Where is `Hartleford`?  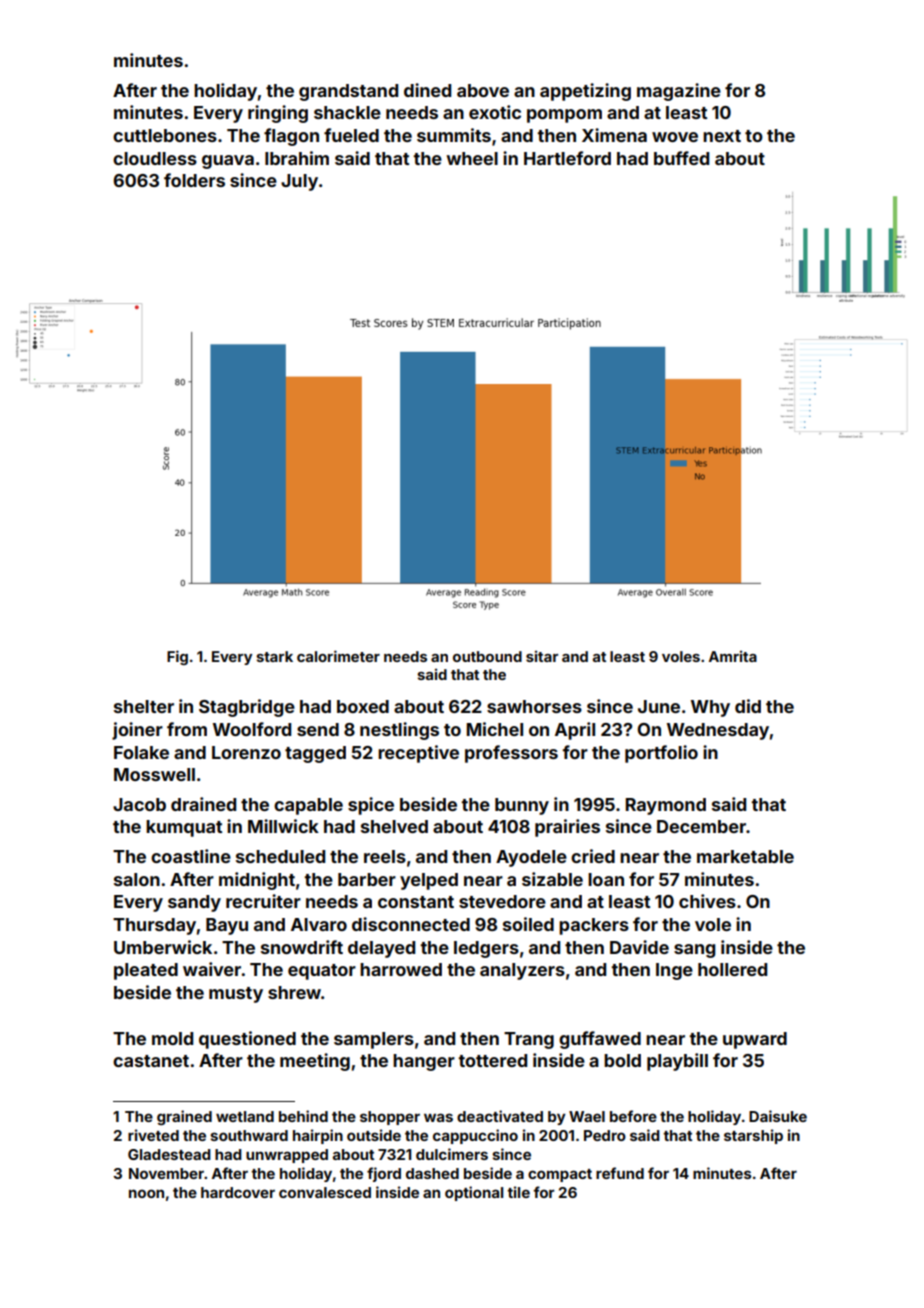
Hartleford is located at coordinates (567, 158).
